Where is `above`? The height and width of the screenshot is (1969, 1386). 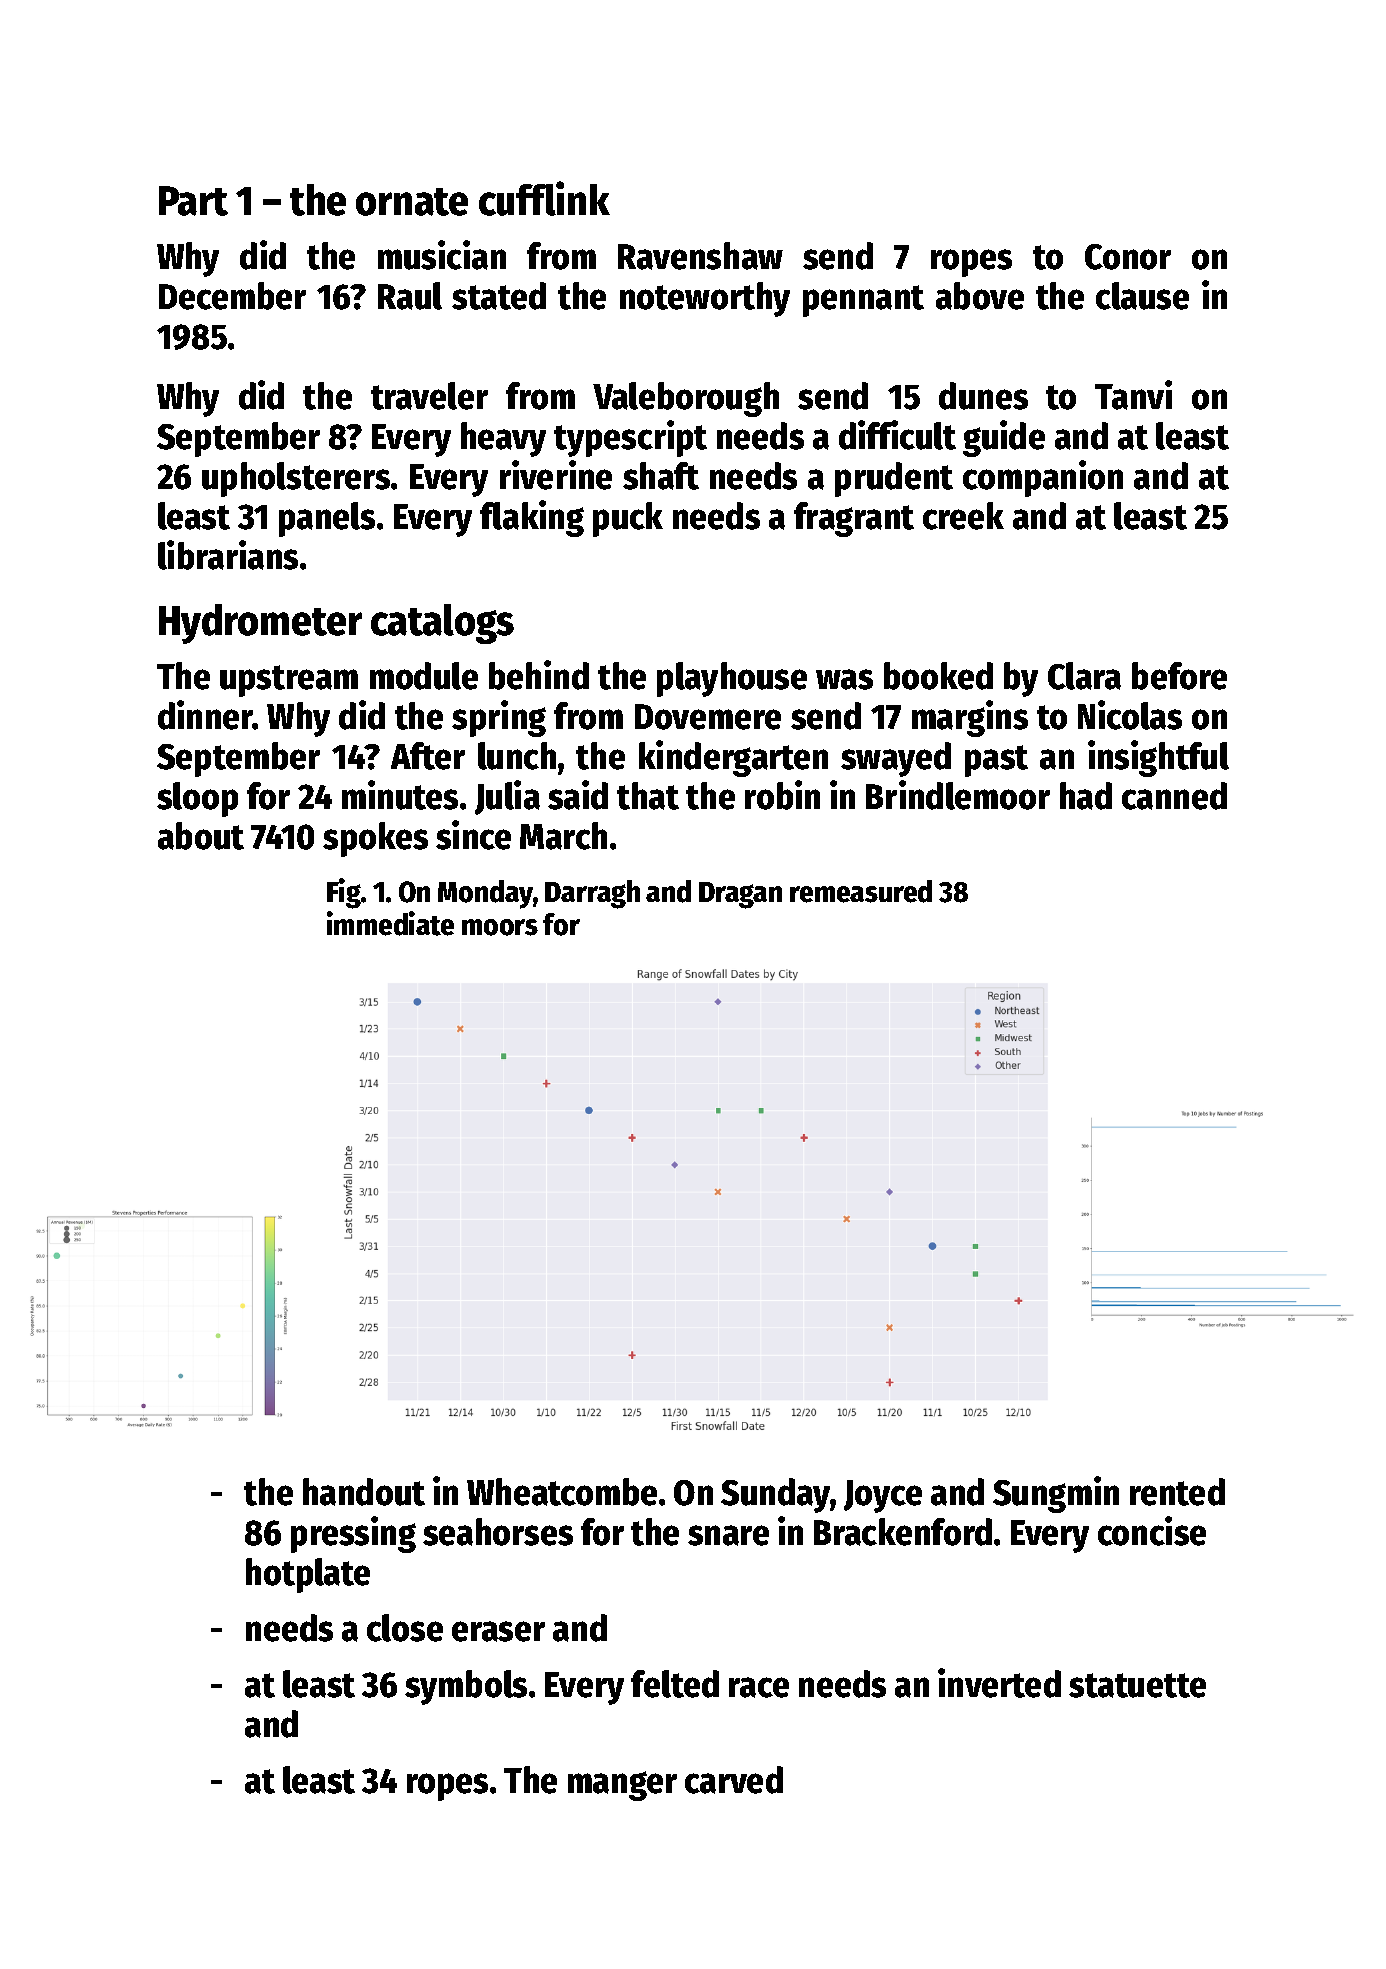 above is located at coordinates (980, 296).
